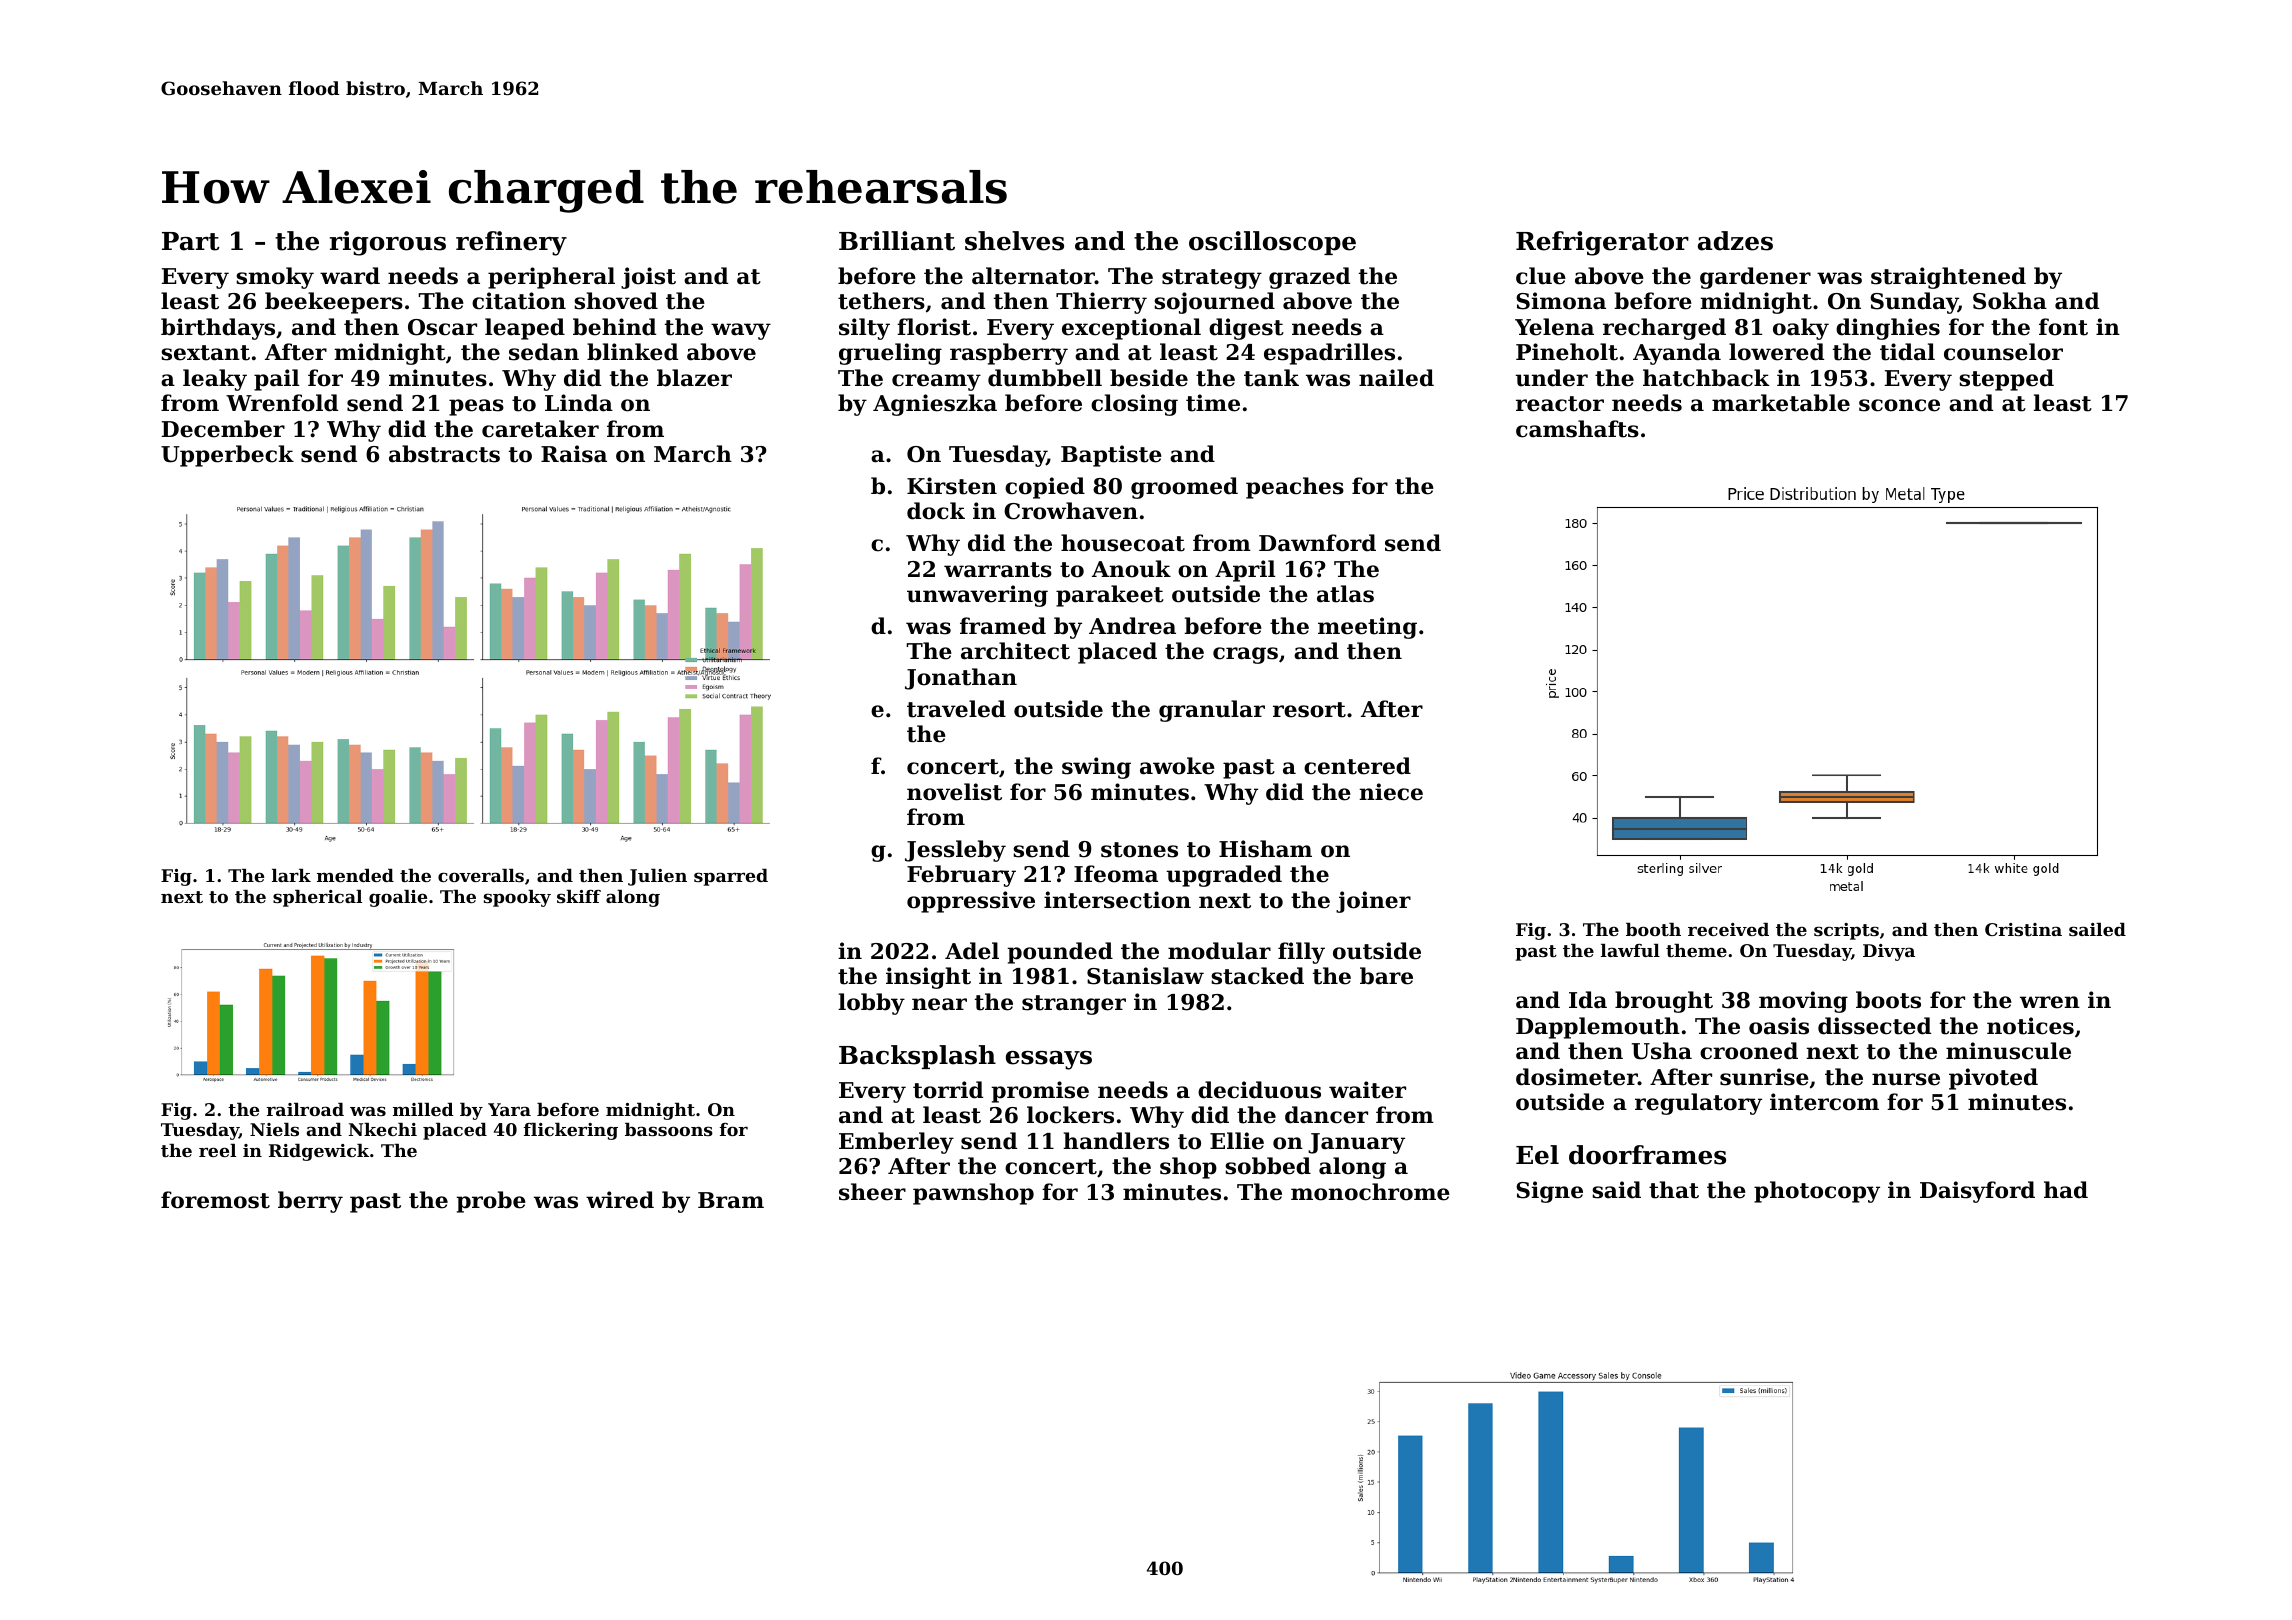  I want to click on resort, so click(1309, 710).
